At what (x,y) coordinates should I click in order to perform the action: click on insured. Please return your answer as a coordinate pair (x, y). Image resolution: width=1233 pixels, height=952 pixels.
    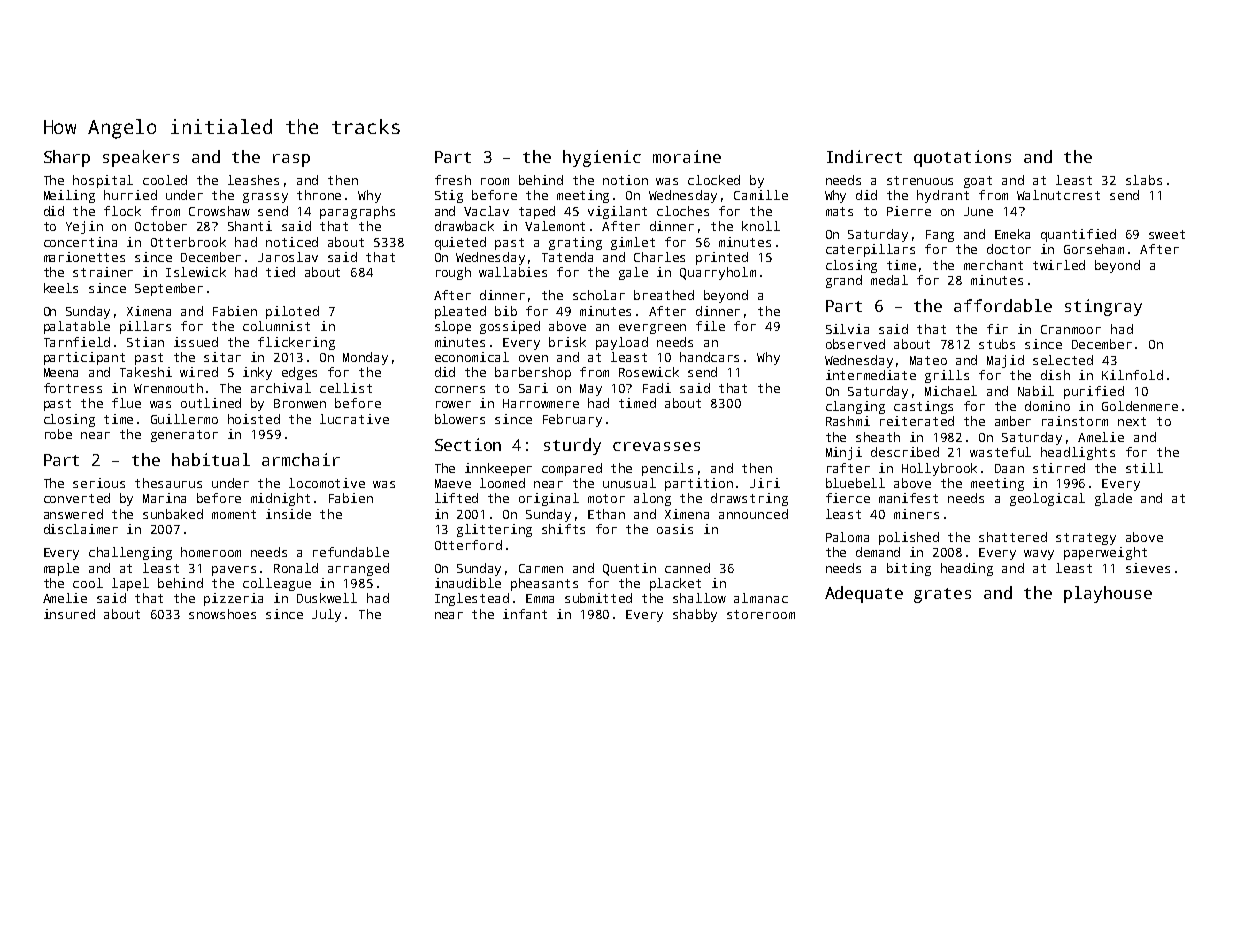
    Looking at the image, I should click on (69, 614).
